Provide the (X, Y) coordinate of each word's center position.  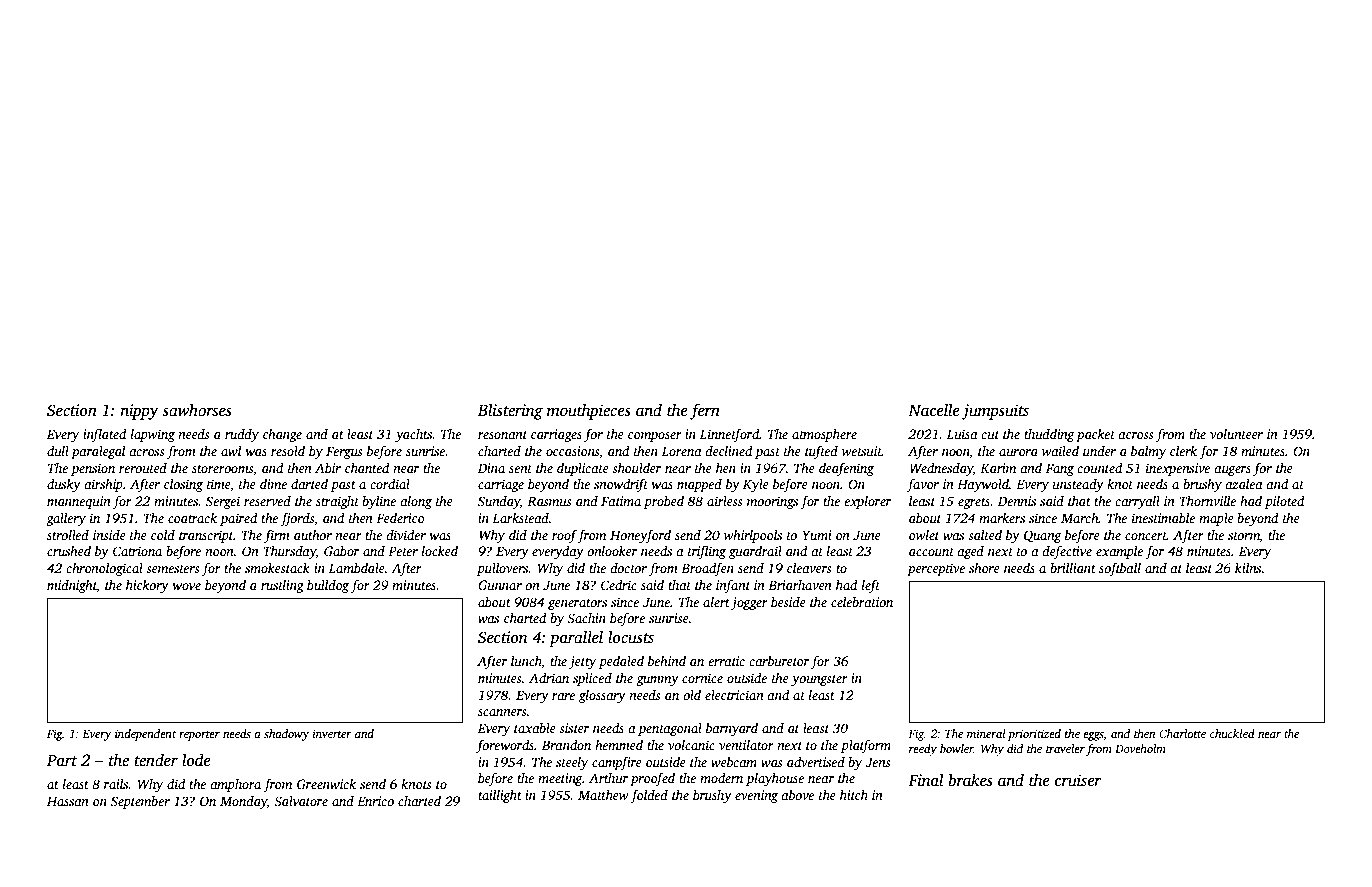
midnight (72, 586)
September (140, 802)
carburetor (779, 661)
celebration (862, 602)
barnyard (732, 729)
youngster (819, 680)
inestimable (1163, 518)
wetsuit (862, 451)
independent (145, 735)
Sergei (223, 502)
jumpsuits (995, 412)
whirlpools (753, 536)
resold (288, 451)
